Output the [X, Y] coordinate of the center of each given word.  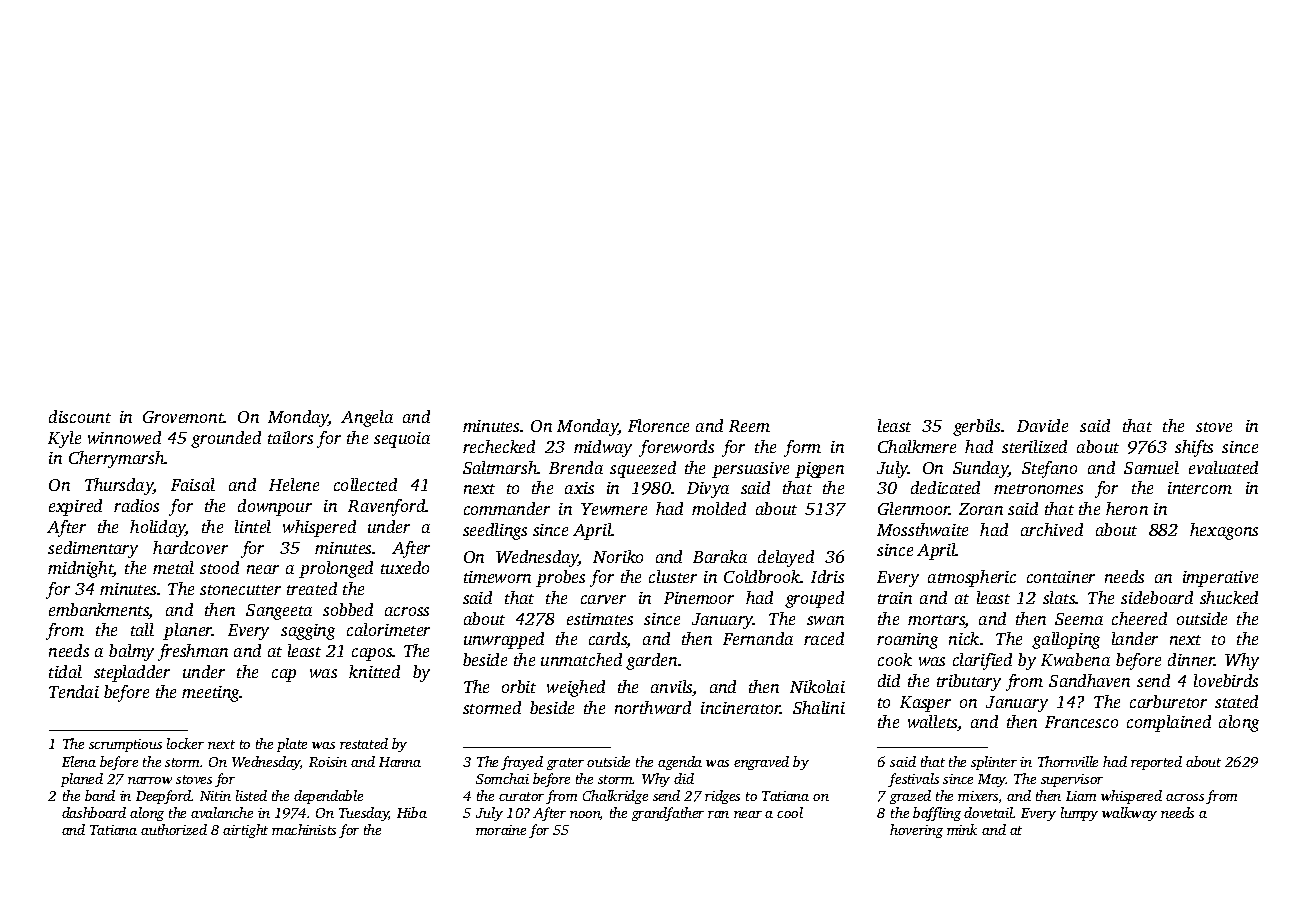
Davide [1042, 425]
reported [1156, 763]
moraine [501, 830]
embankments [99, 611]
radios [136, 505]
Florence [658, 425]
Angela [367, 418]
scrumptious [125, 745]
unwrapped [504, 640]
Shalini [819, 707]
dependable [328, 797]
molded [719, 508]
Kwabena [1075, 659]
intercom [1200, 488]
